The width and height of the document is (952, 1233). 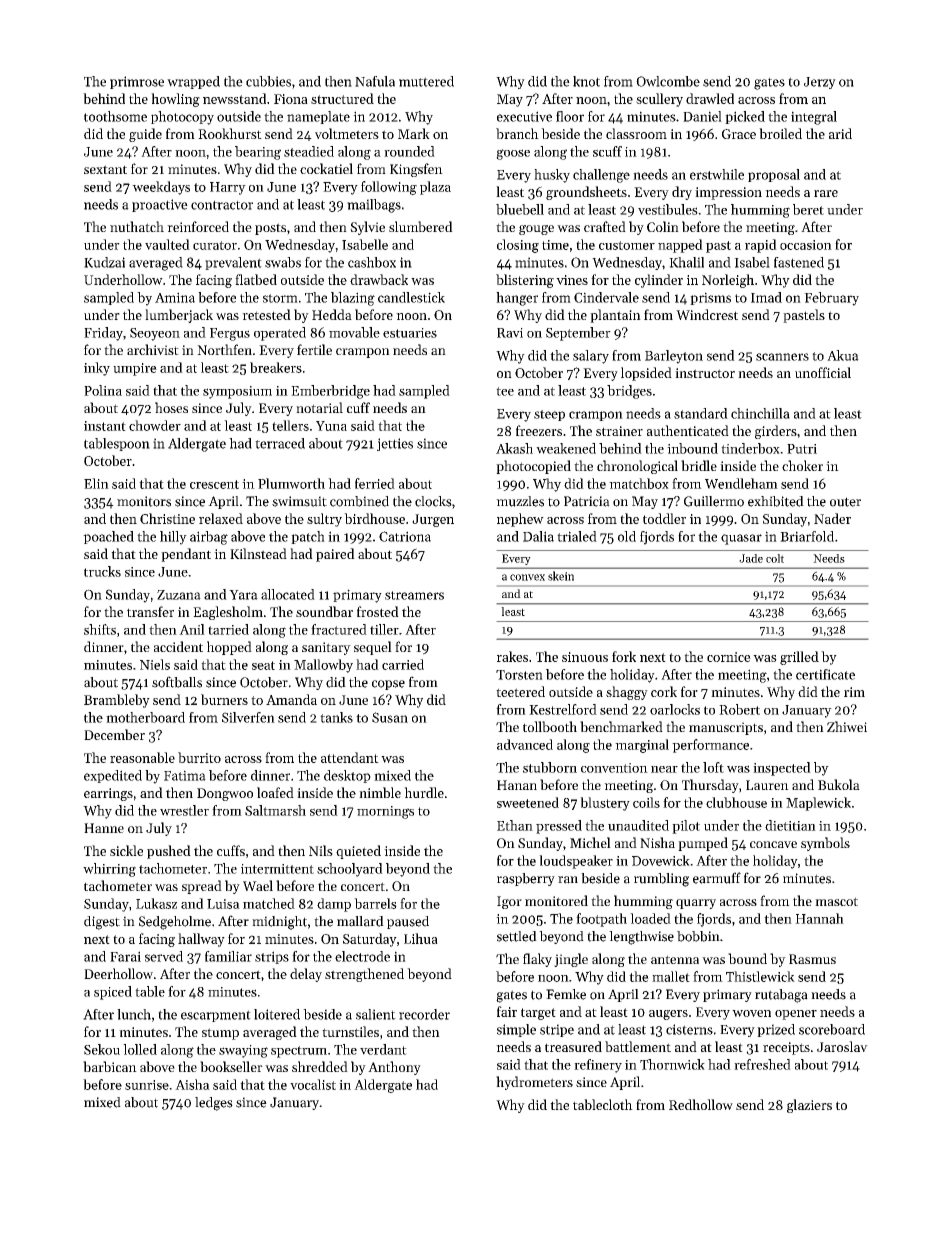 What do you see at coordinates (214, 1104) in the document?
I see `ledges` at bounding box center [214, 1104].
